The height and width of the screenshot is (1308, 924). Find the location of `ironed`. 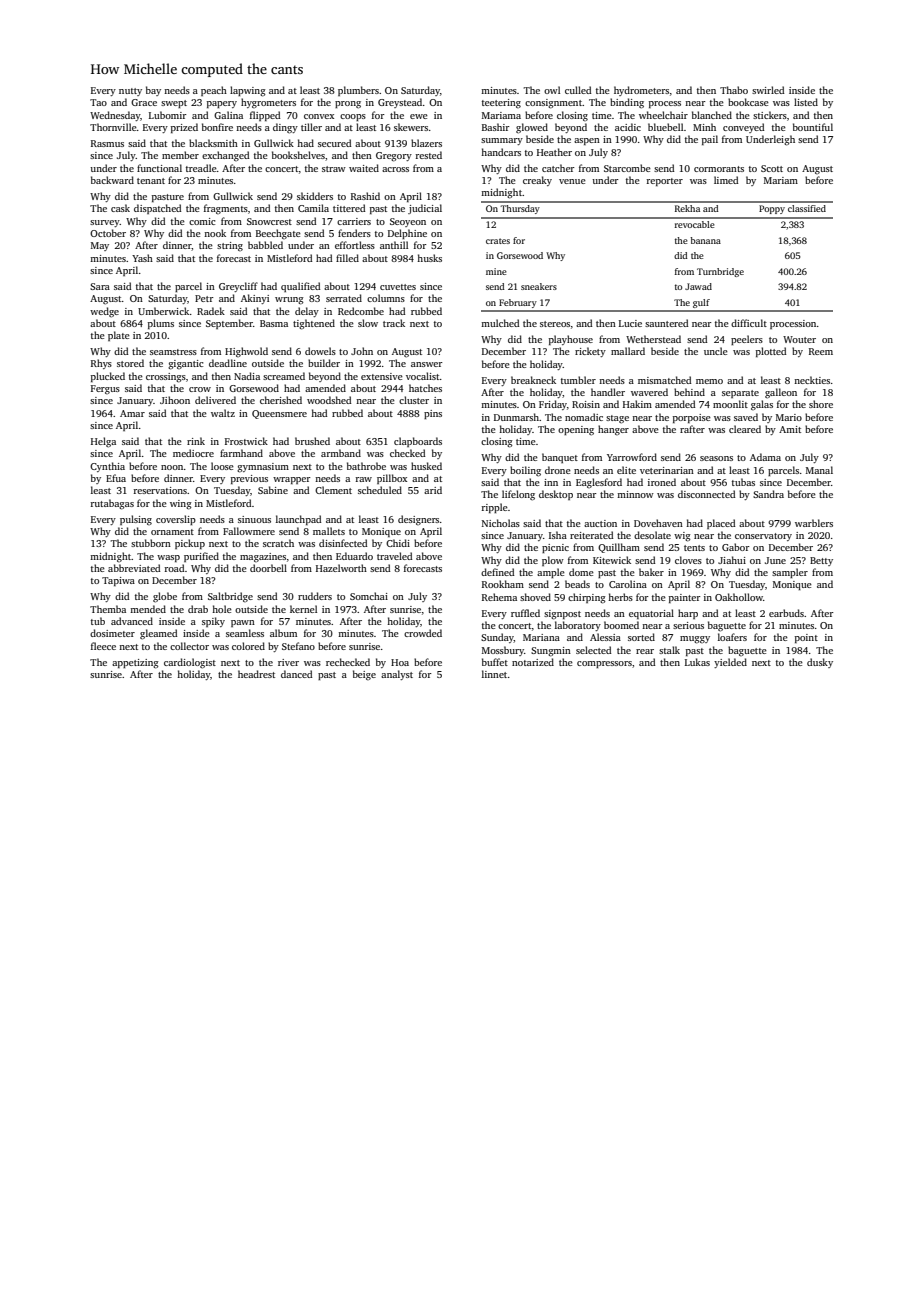

ironed is located at coordinates (662, 482).
